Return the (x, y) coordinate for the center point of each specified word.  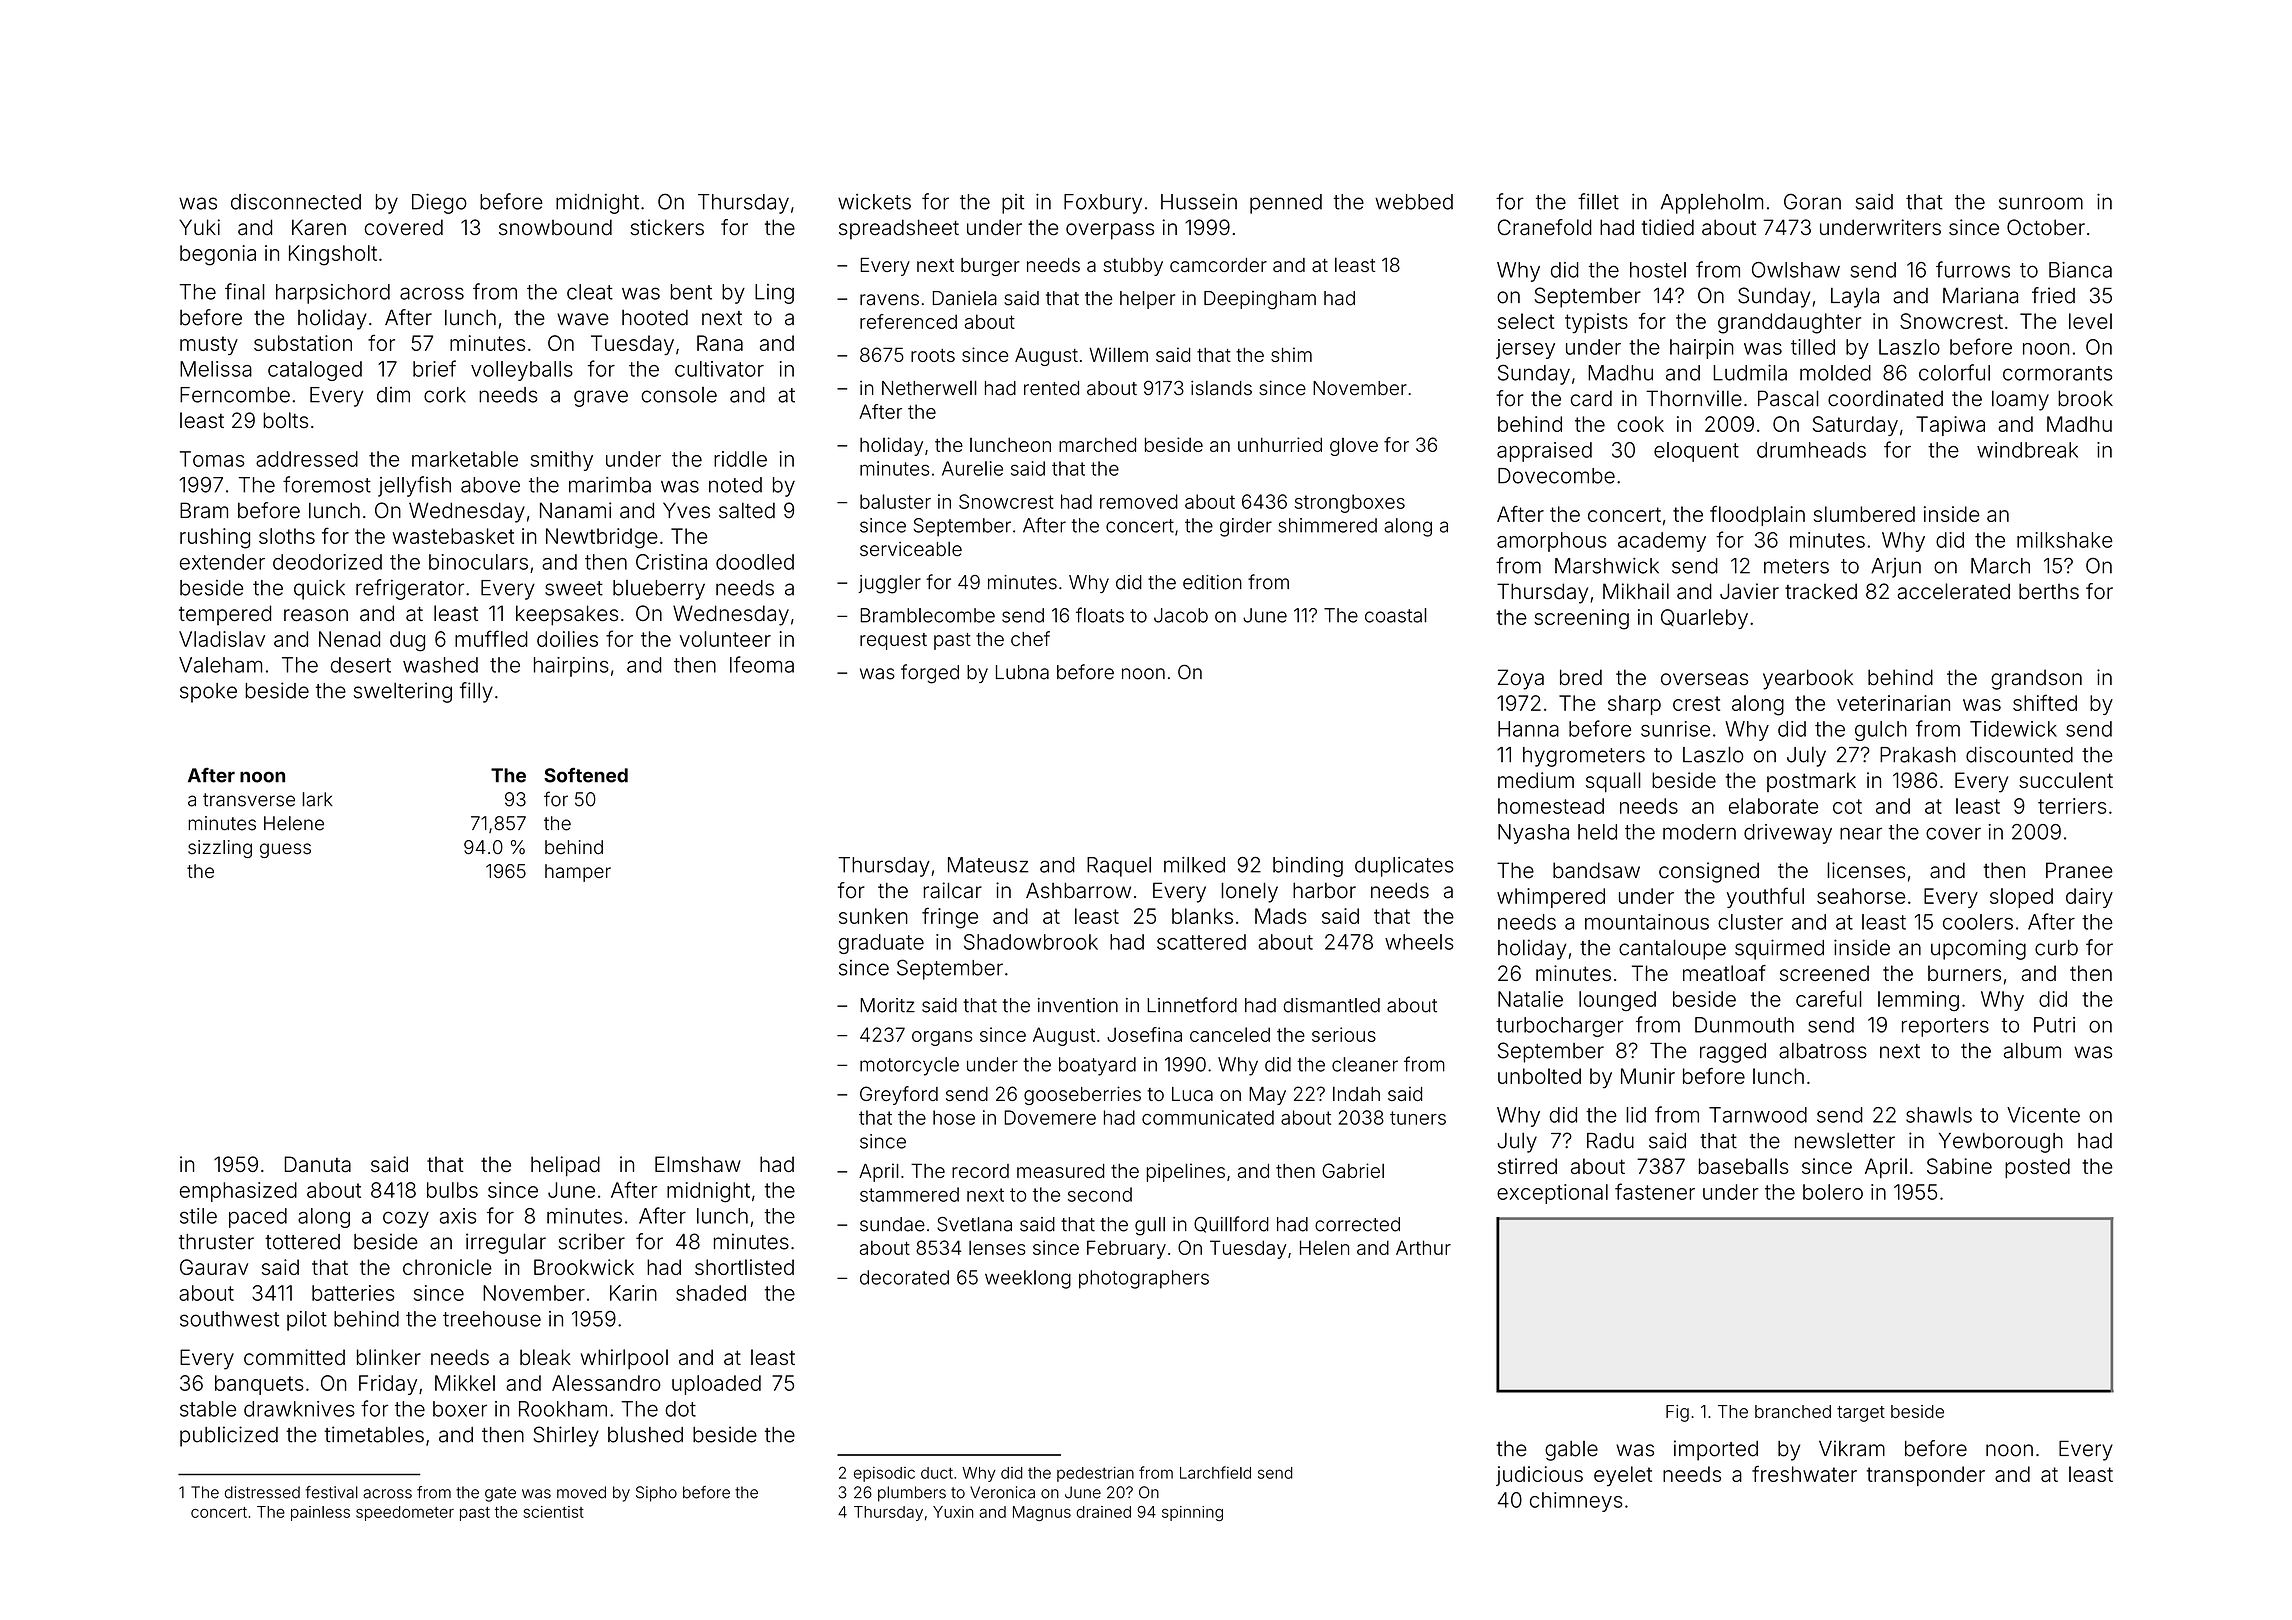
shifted (2045, 702)
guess (285, 850)
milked (1194, 865)
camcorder (1218, 265)
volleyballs (522, 371)
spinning (1192, 1513)
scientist (553, 1512)
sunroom (2041, 203)
